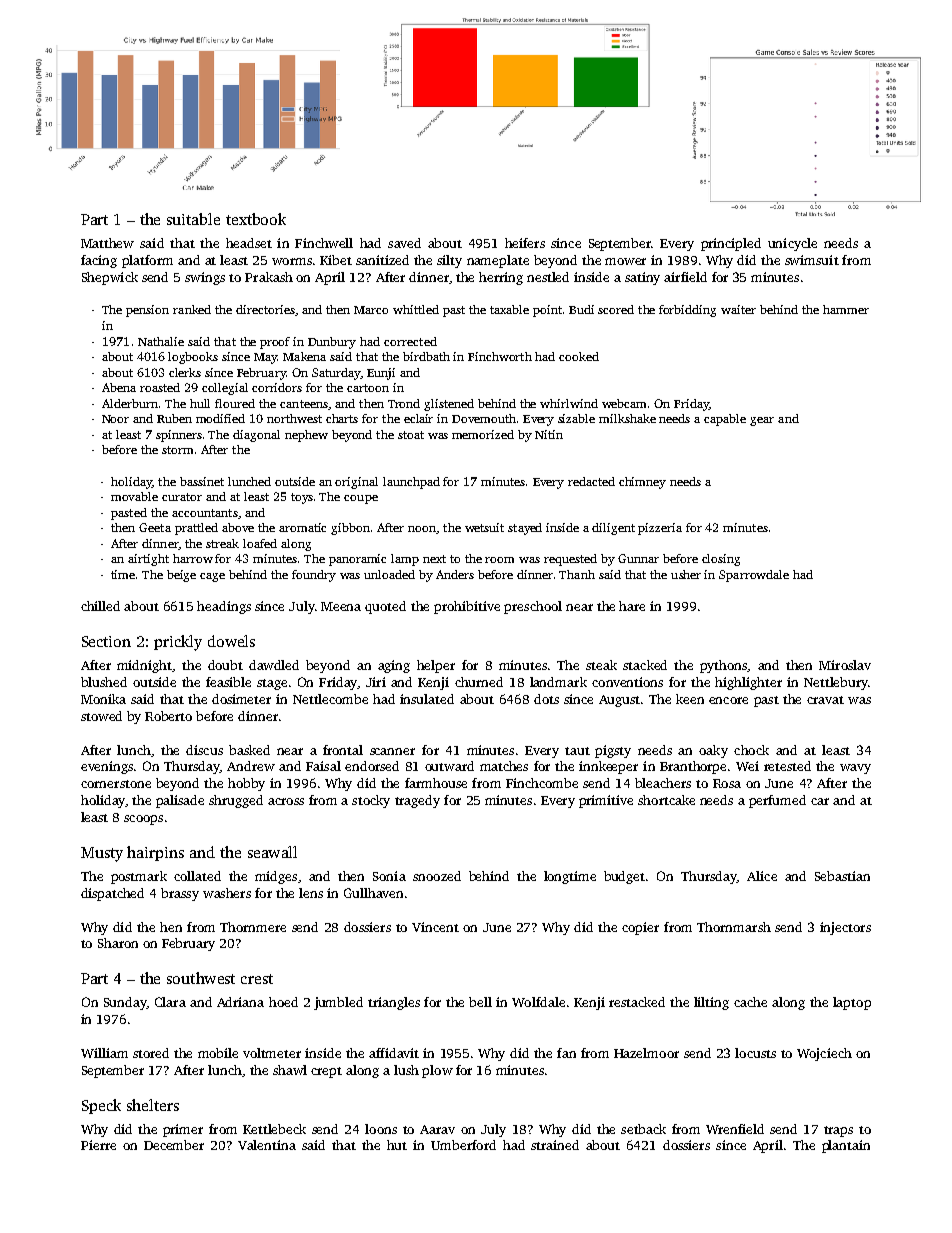 The width and height of the screenshot is (952, 1233). What do you see at coordinates (577, 574) in the screenshot?
I see `Thanh` at bounding box center [577, 574].
